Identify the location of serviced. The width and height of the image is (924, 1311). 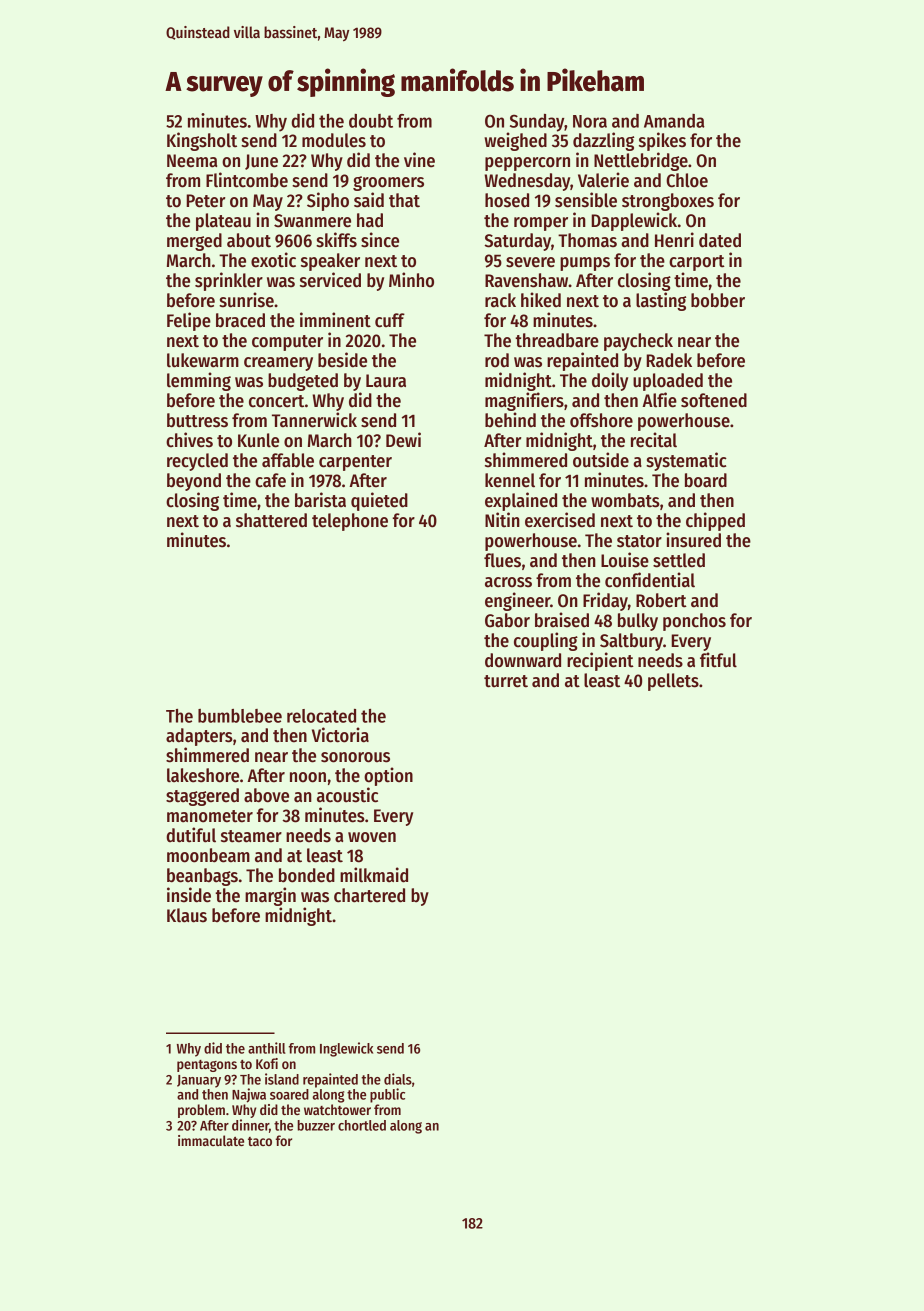
(330, 280).
